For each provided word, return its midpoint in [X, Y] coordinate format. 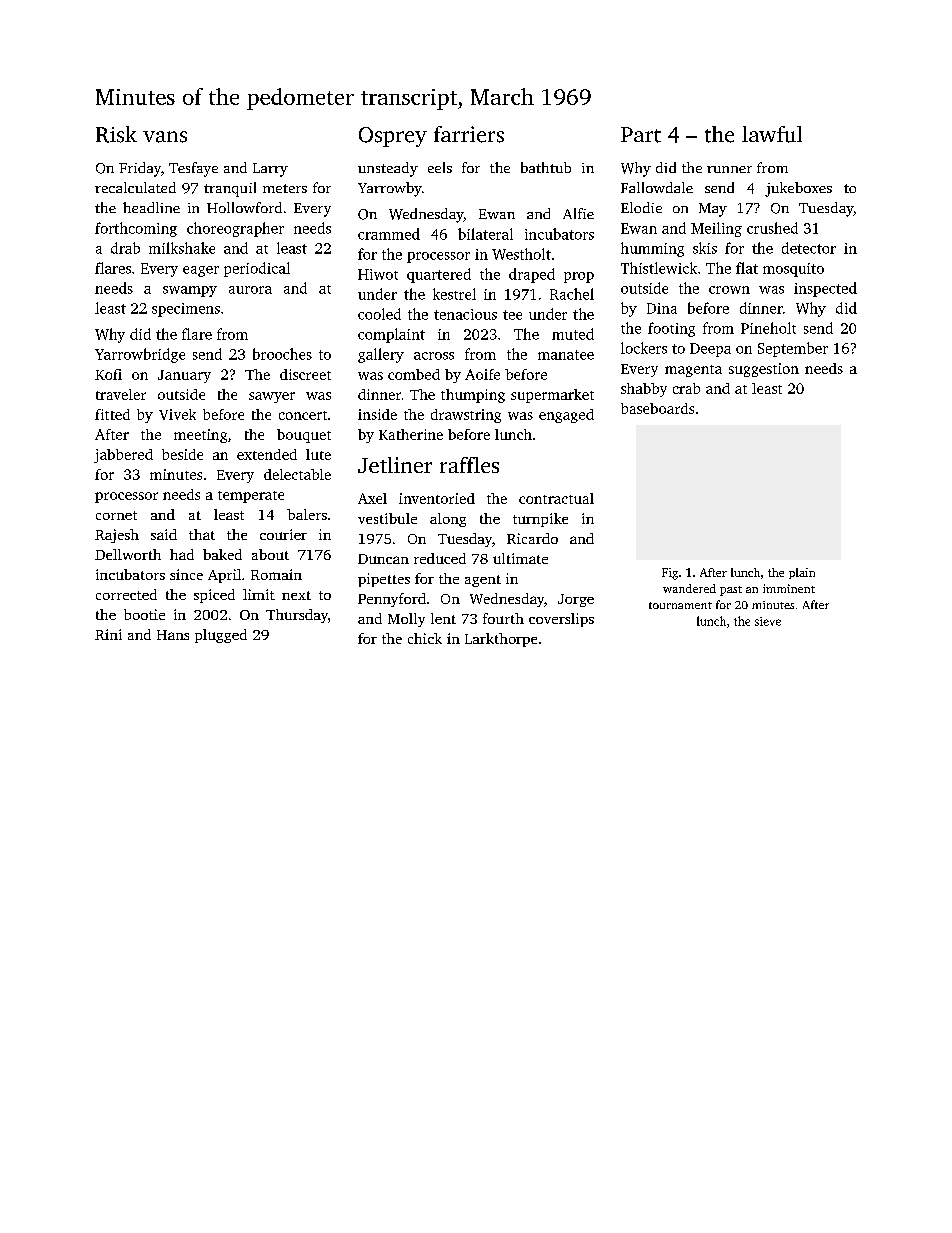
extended [267, 454]
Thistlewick [659, 268]
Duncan [383, 559]
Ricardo [532, 538]
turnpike [540, 520]
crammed [389, 234]
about [270, 554]
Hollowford [244, 207]
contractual [556, 498]
